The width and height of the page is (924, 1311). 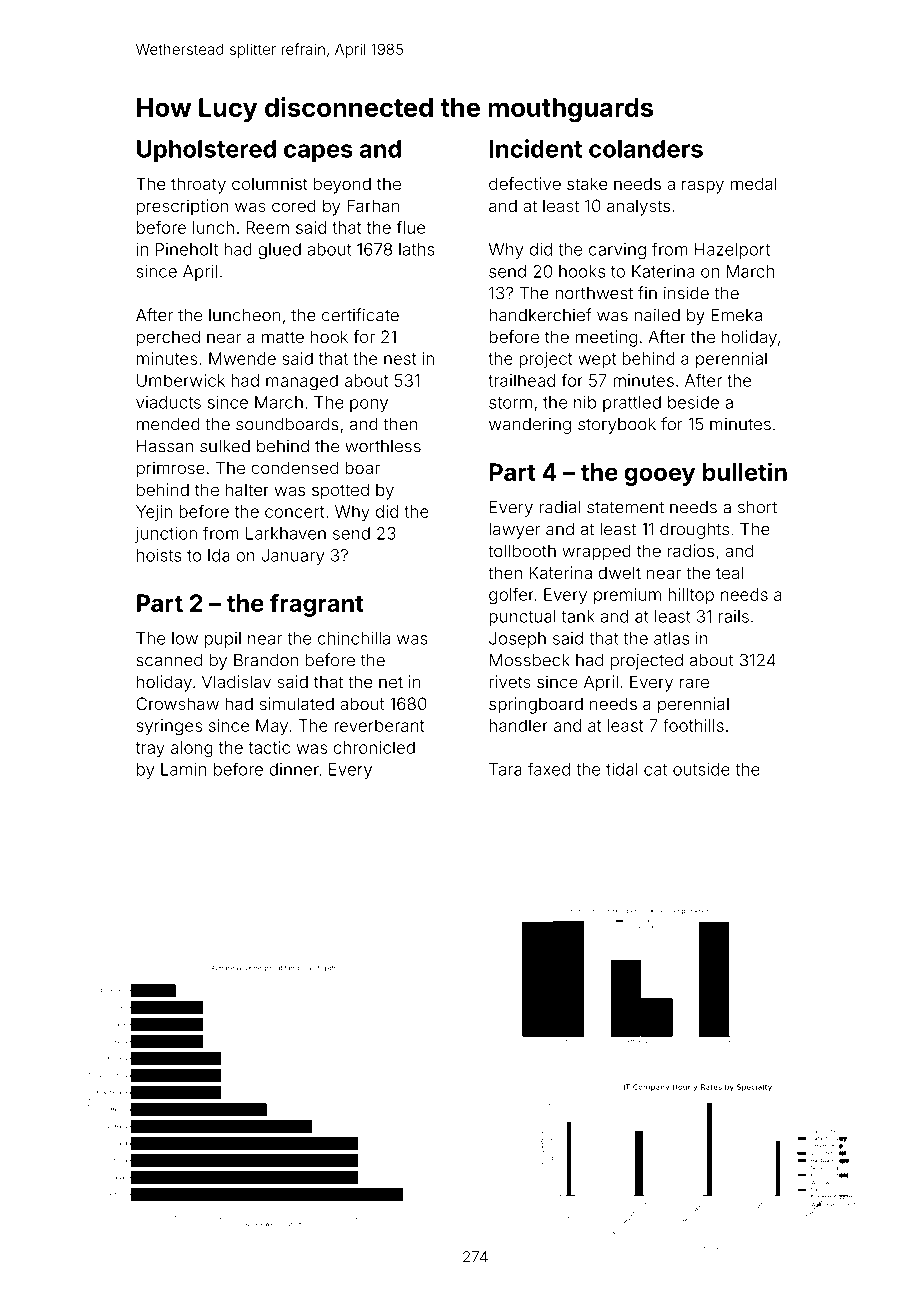 I want to click on colanders, so click(x=646, y=149).
